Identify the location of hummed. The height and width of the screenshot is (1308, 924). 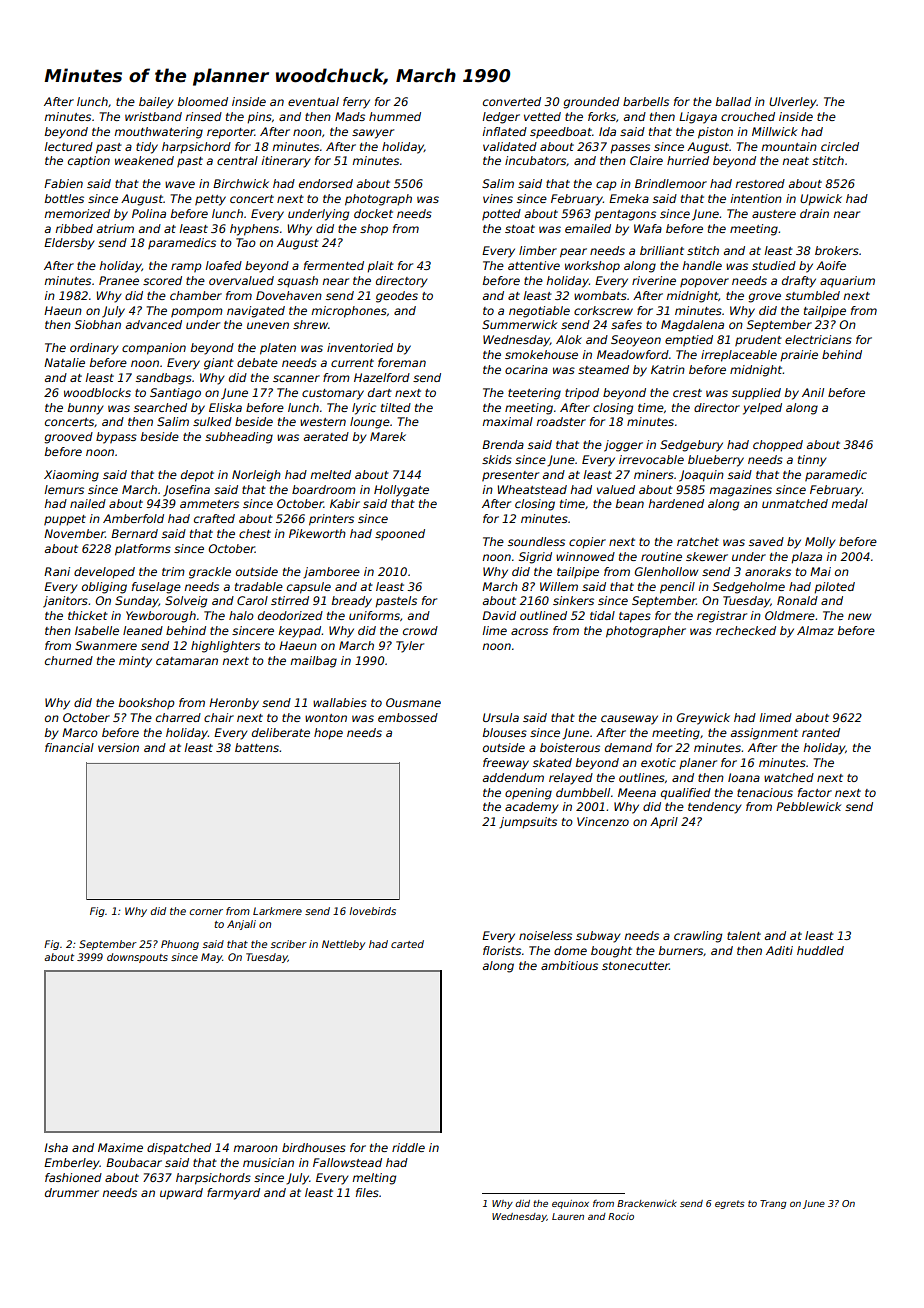
(395, 116).
